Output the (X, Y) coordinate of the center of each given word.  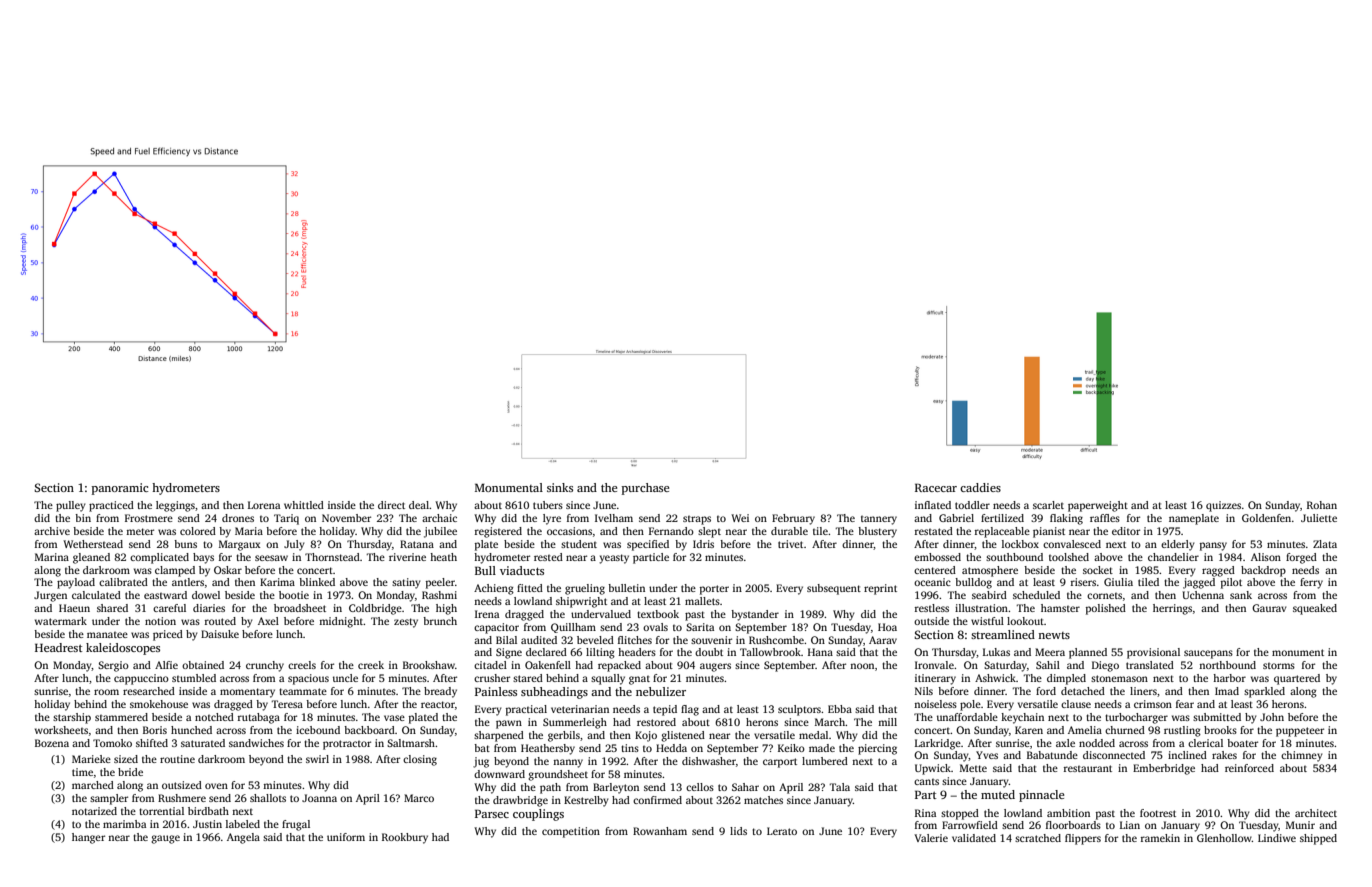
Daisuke (220, 634)
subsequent (834, 589)
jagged (1199, 583)
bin (83, 518)
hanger (88, 838)
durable (789, 531)
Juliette (1319, 518)
